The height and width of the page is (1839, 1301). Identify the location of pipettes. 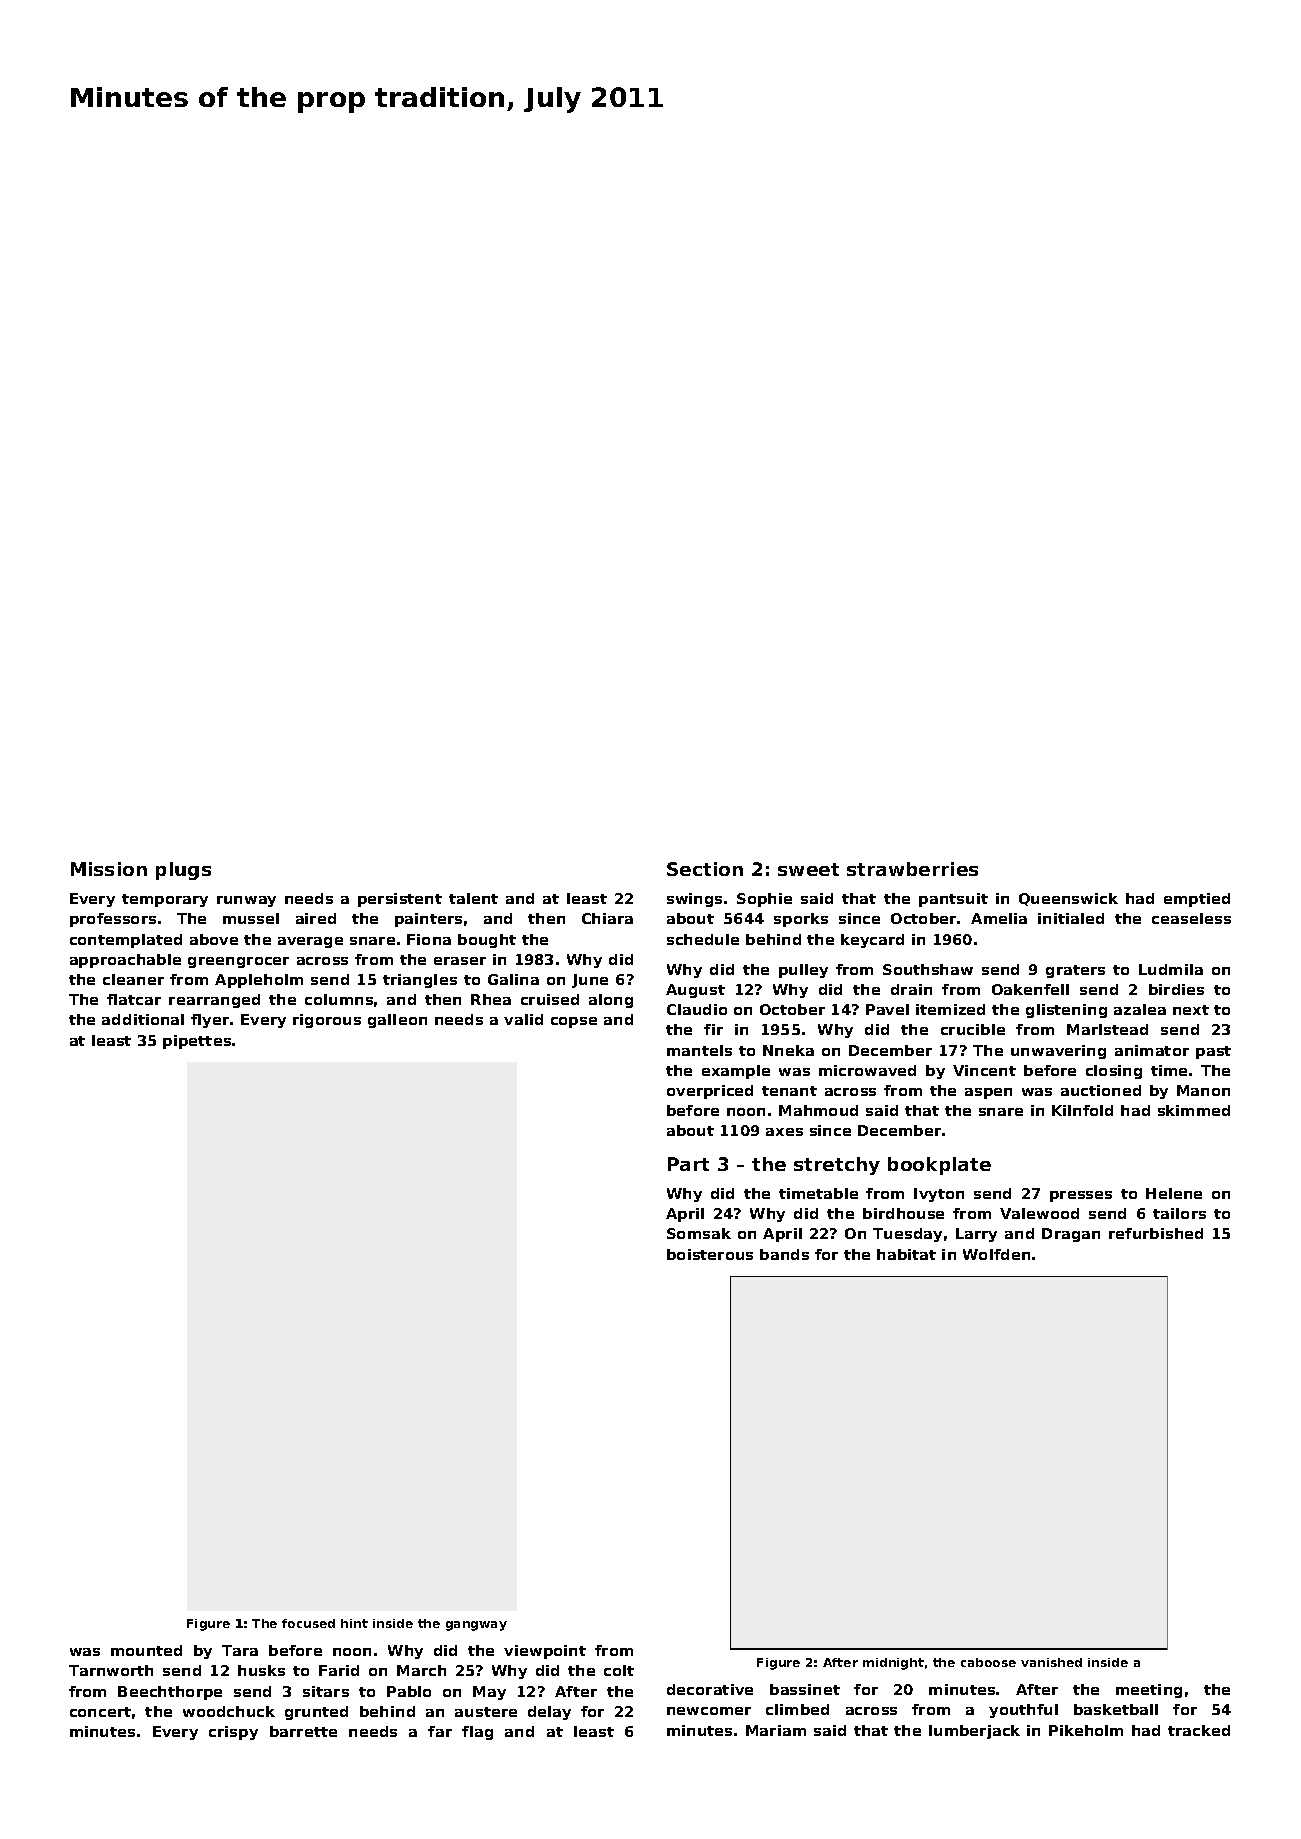
(197, 1042).
